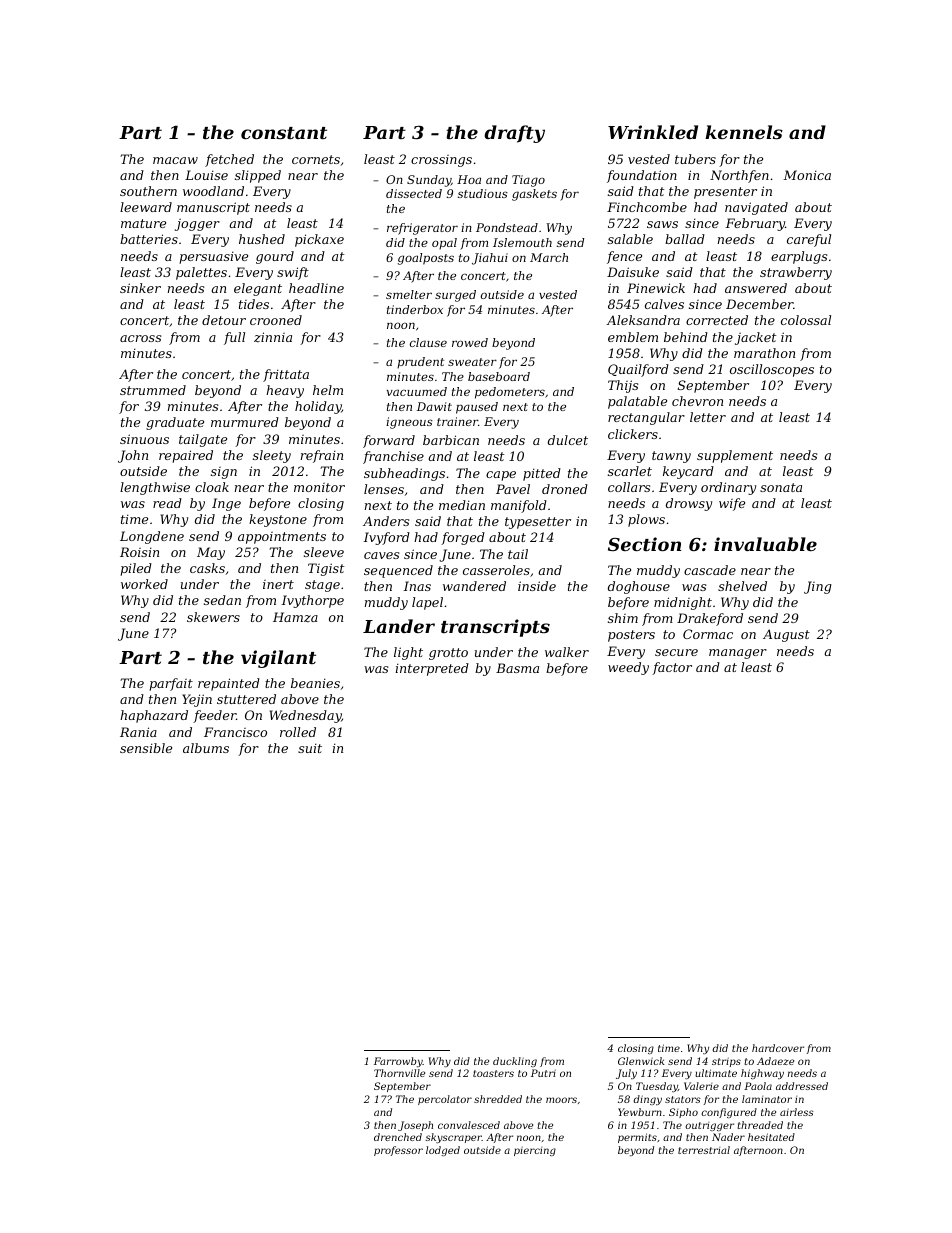 The width and height of the screenshot is (952, 1233). I want to click on hardcover, so click(778, 1048).
